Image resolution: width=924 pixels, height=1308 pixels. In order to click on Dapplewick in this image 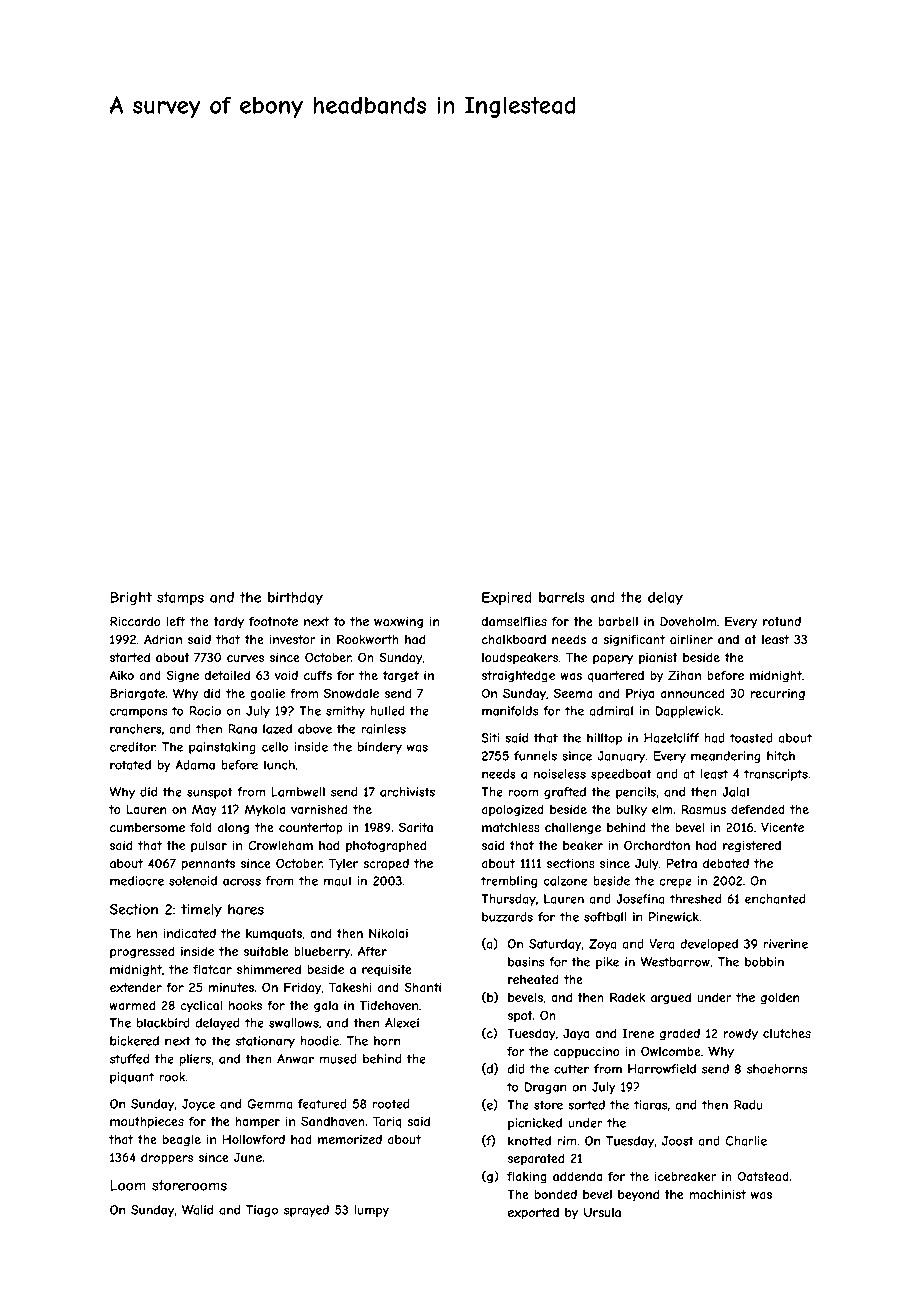, I will do `click(688, 712)`.
